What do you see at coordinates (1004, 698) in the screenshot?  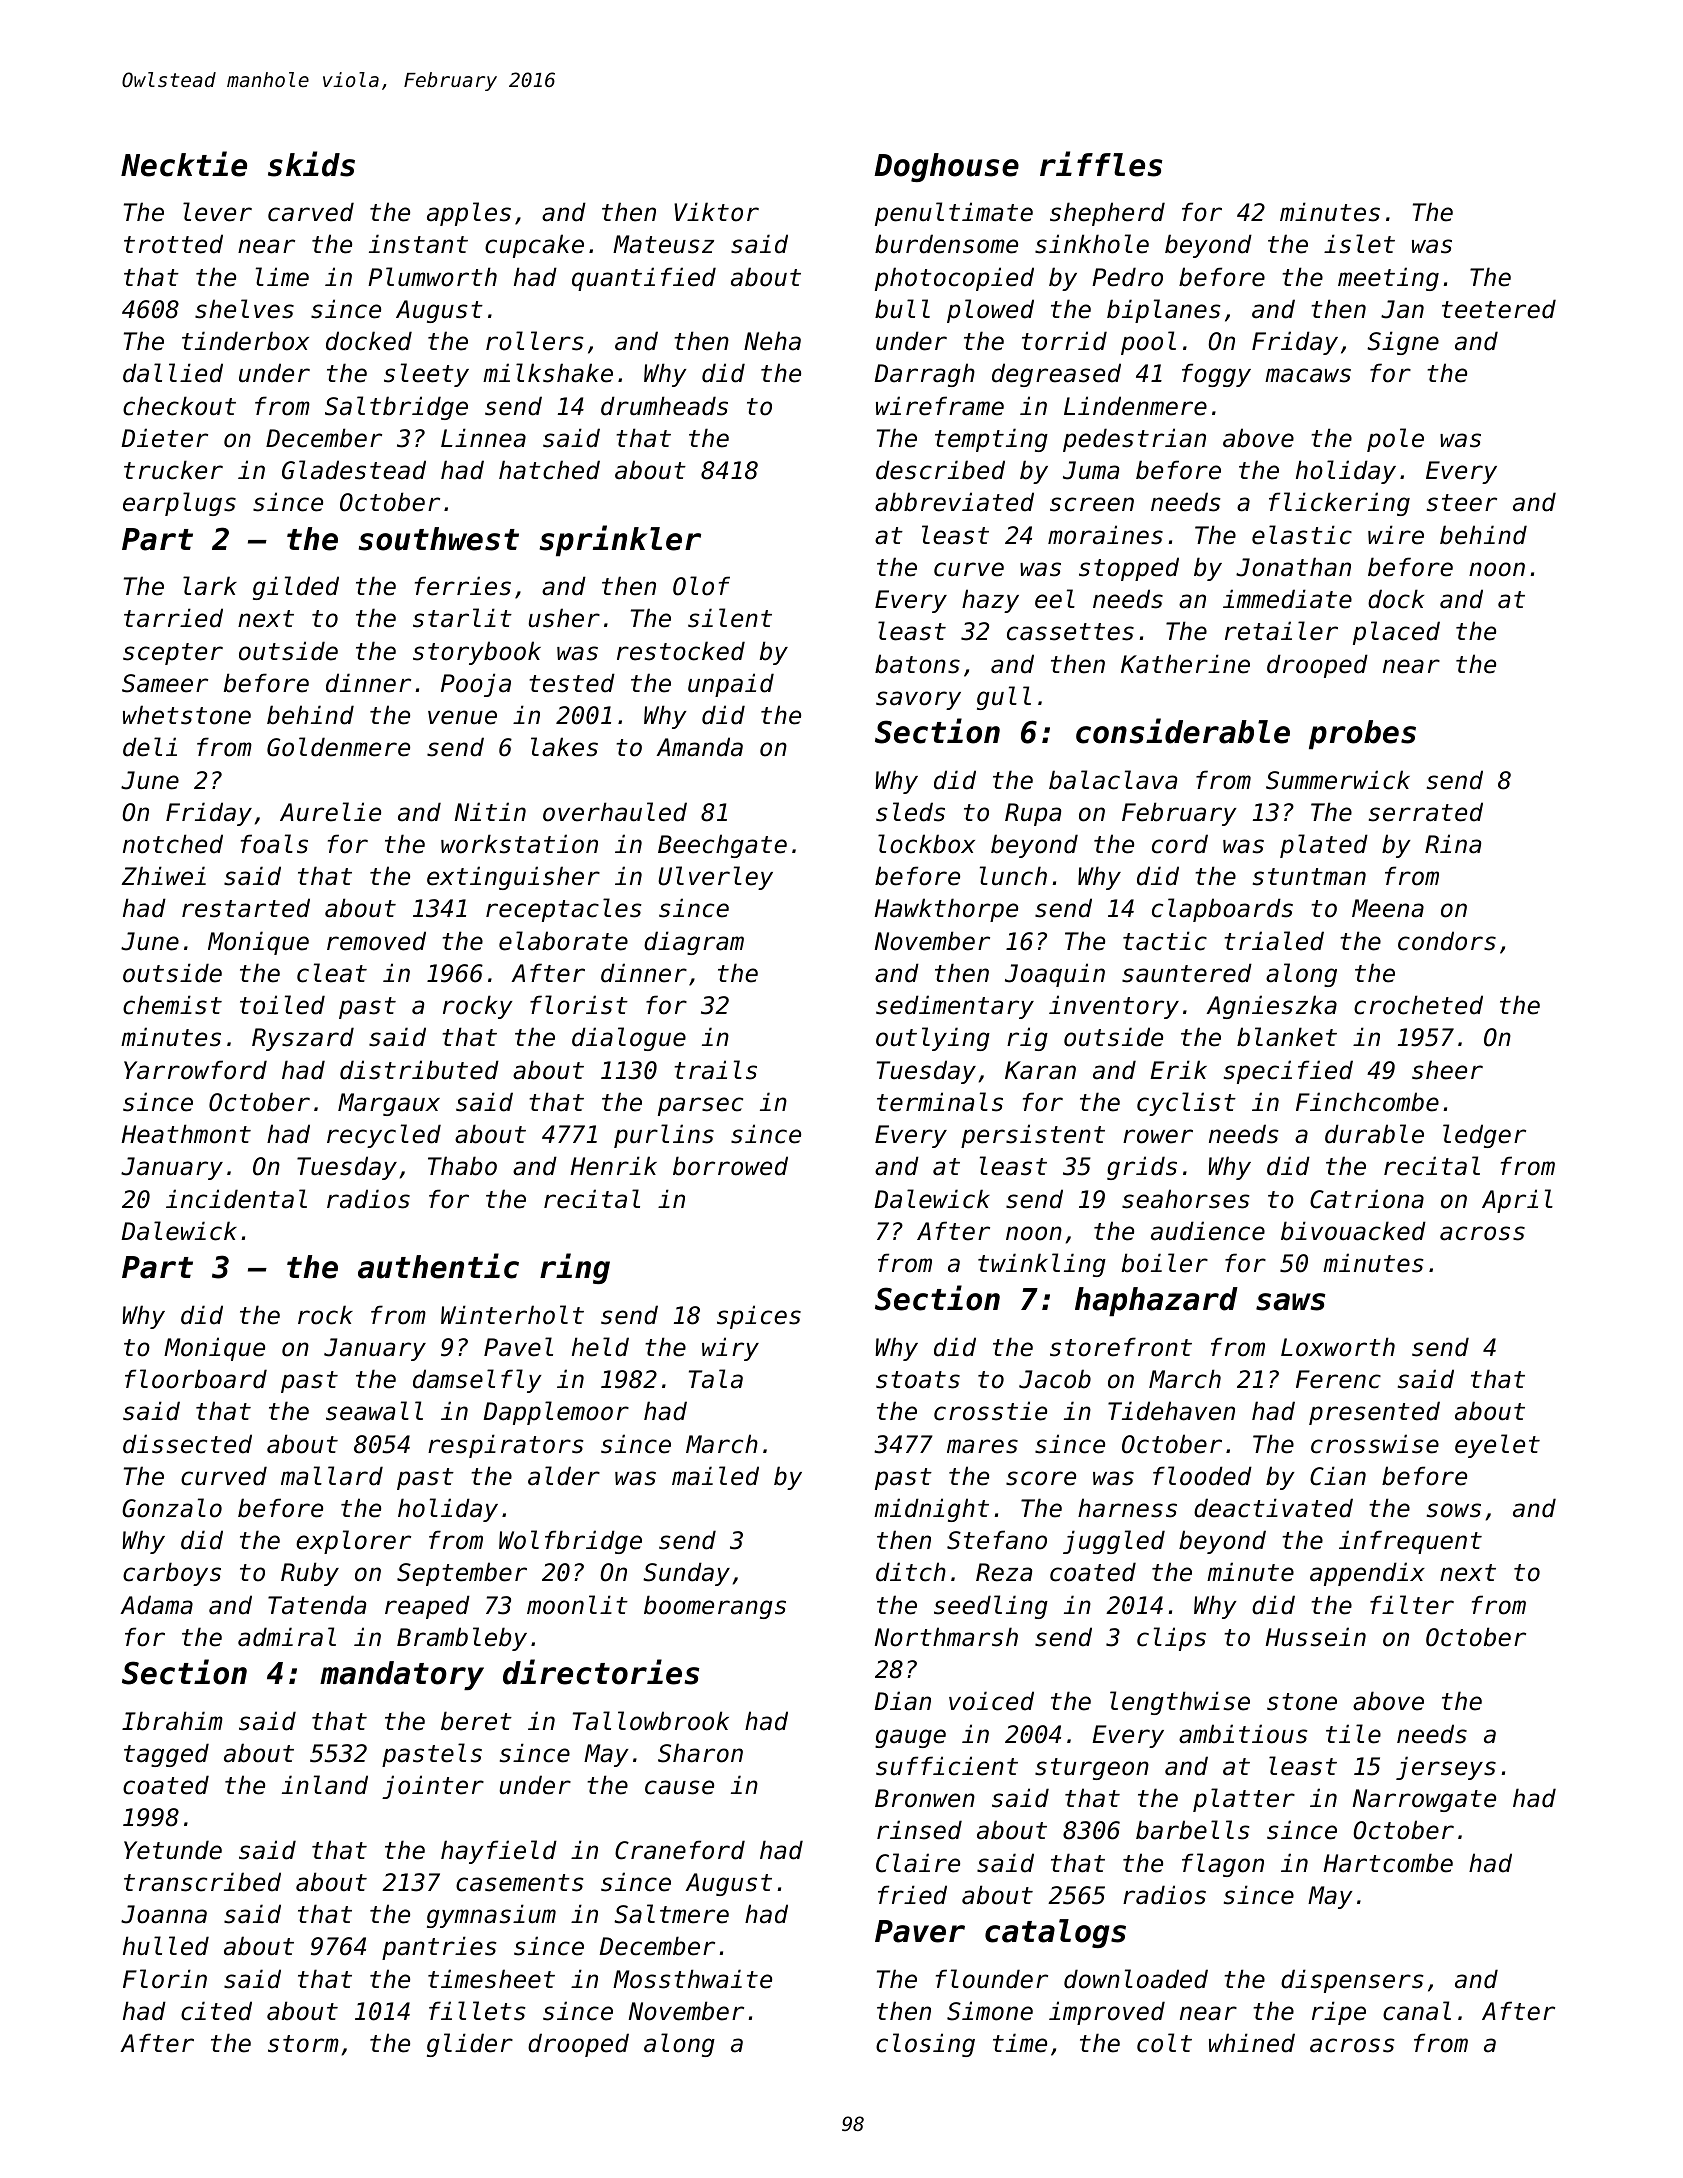 I see `gull` at bounding box center [1004, 698].
